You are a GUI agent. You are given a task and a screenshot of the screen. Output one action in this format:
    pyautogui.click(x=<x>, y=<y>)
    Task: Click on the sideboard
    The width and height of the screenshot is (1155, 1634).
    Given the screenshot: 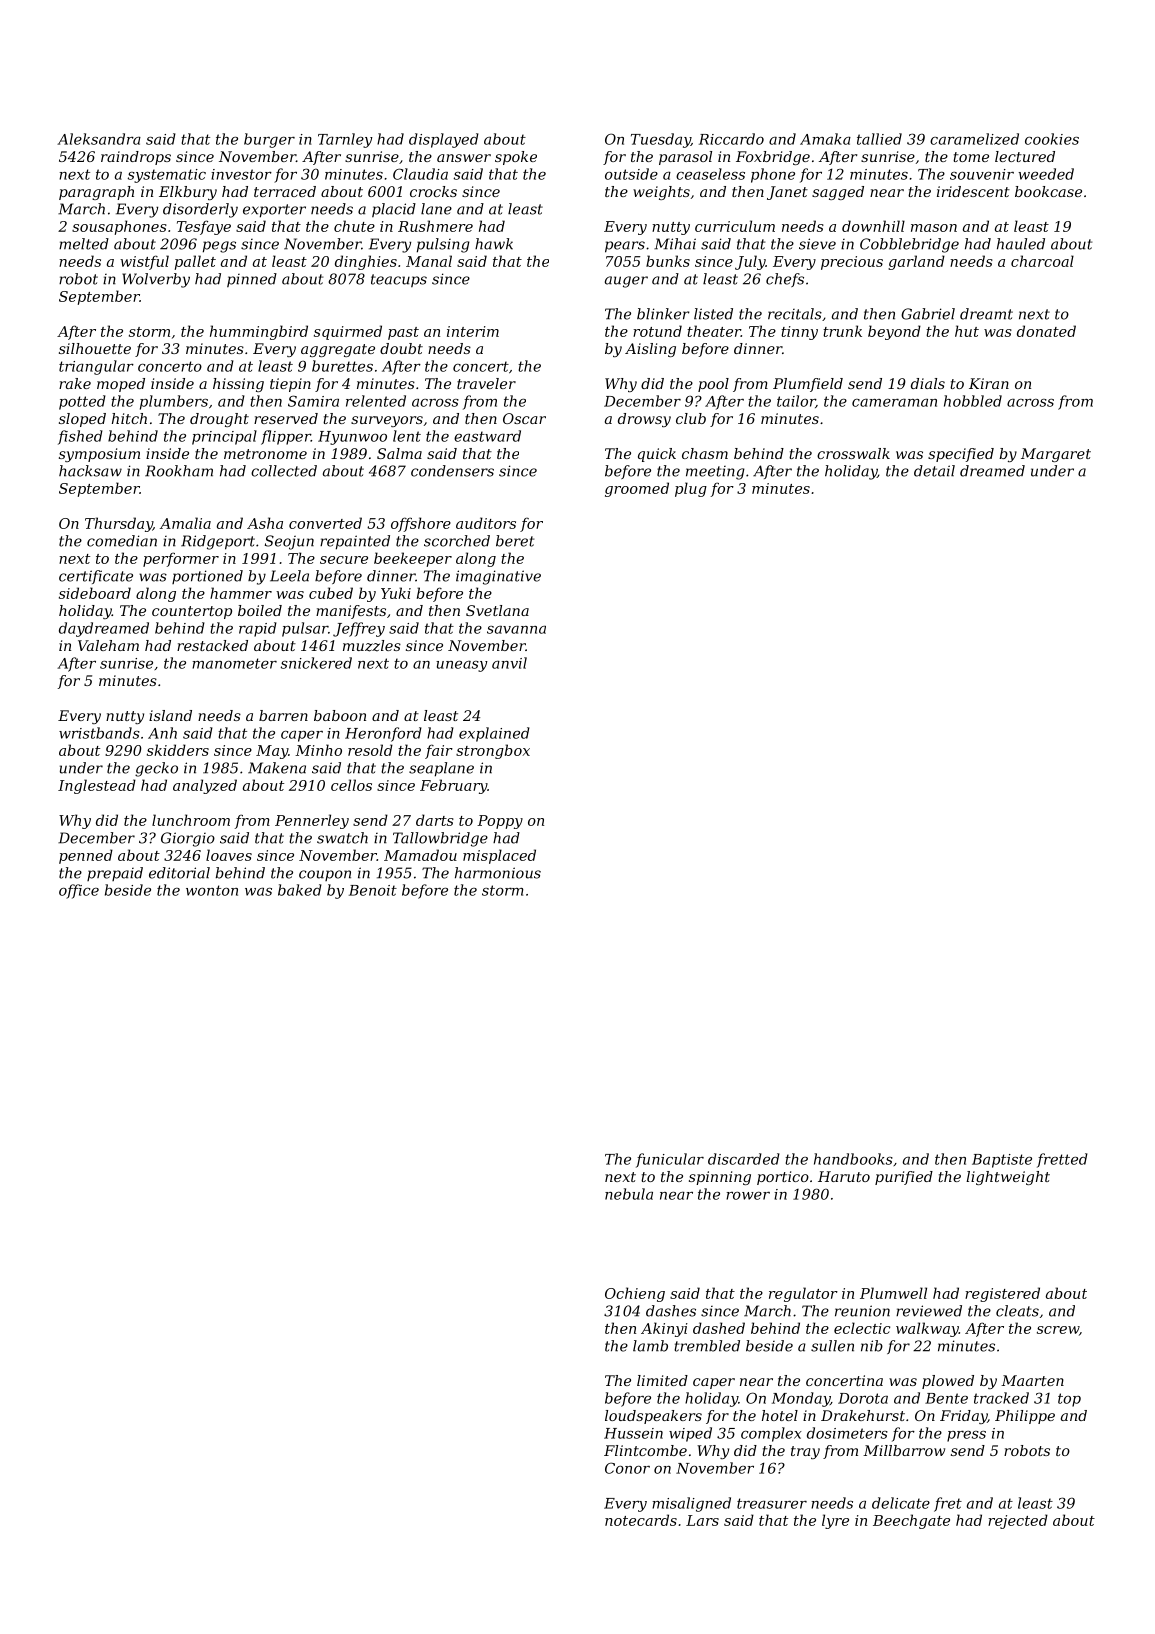 What is the action you would take?
    pyautogui.click(x=95, y=593)
